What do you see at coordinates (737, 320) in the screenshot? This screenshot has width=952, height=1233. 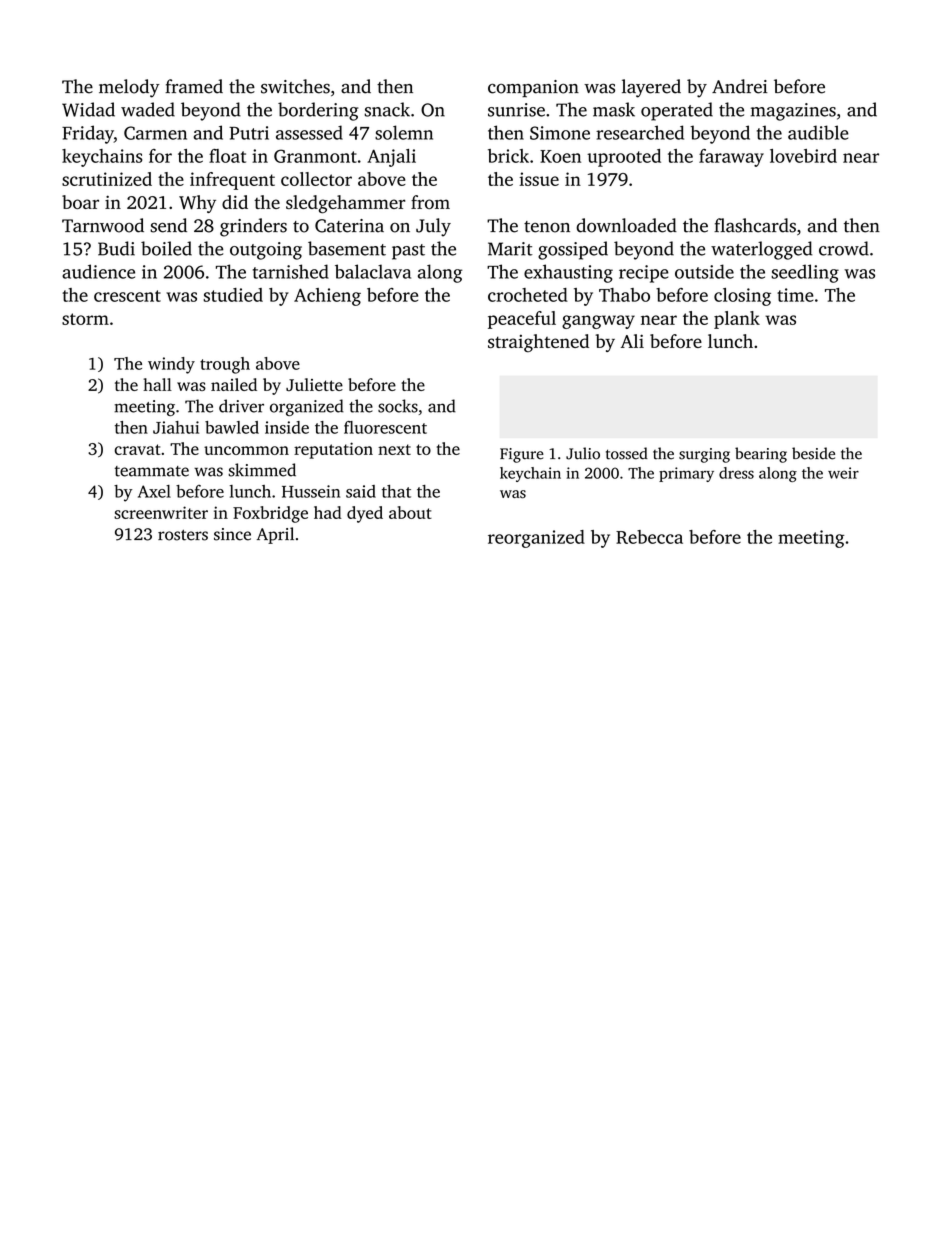 I see `plank` at bounding box center [737, 320].
